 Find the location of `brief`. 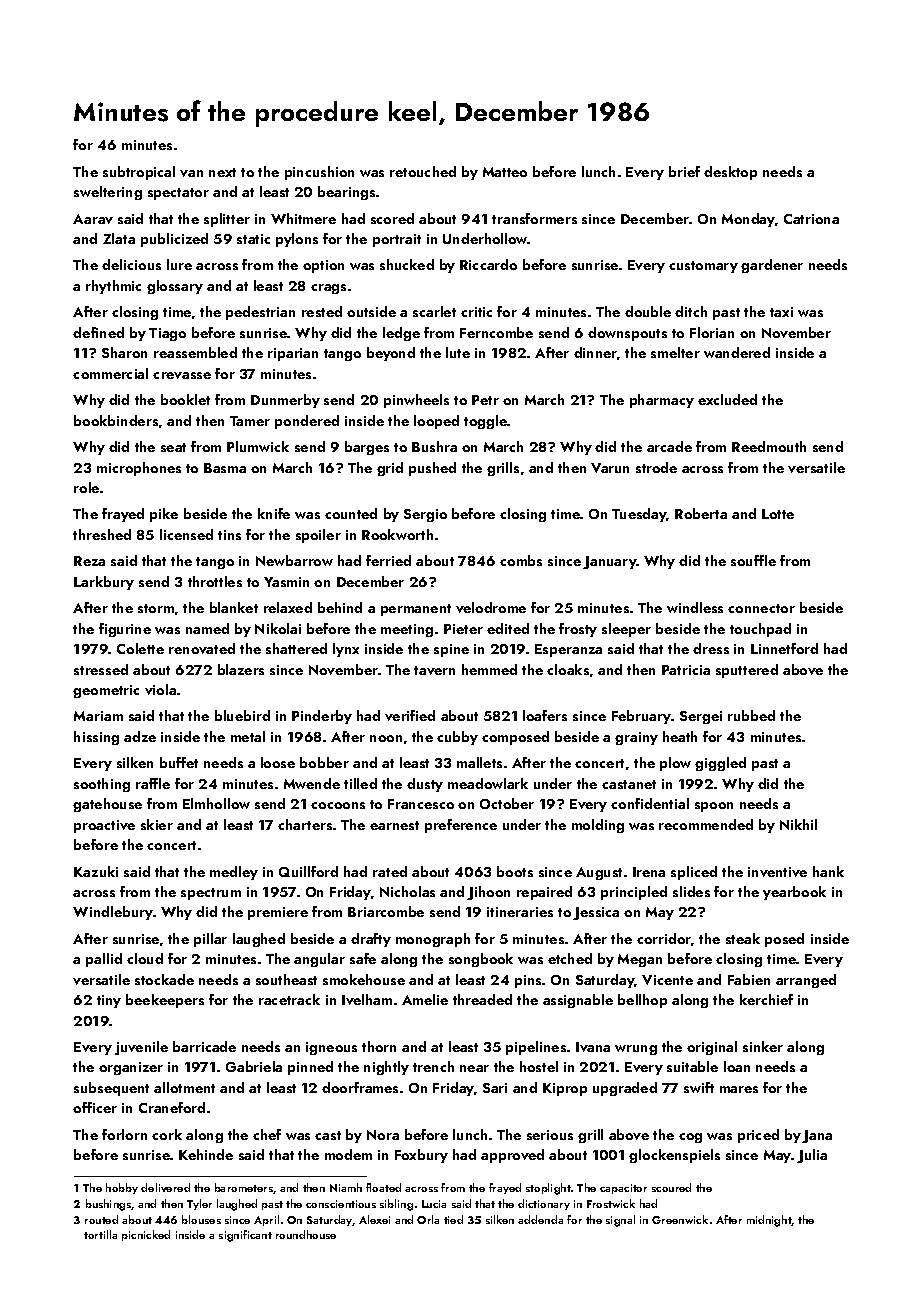

brief is located at coordinates (684, 171).
